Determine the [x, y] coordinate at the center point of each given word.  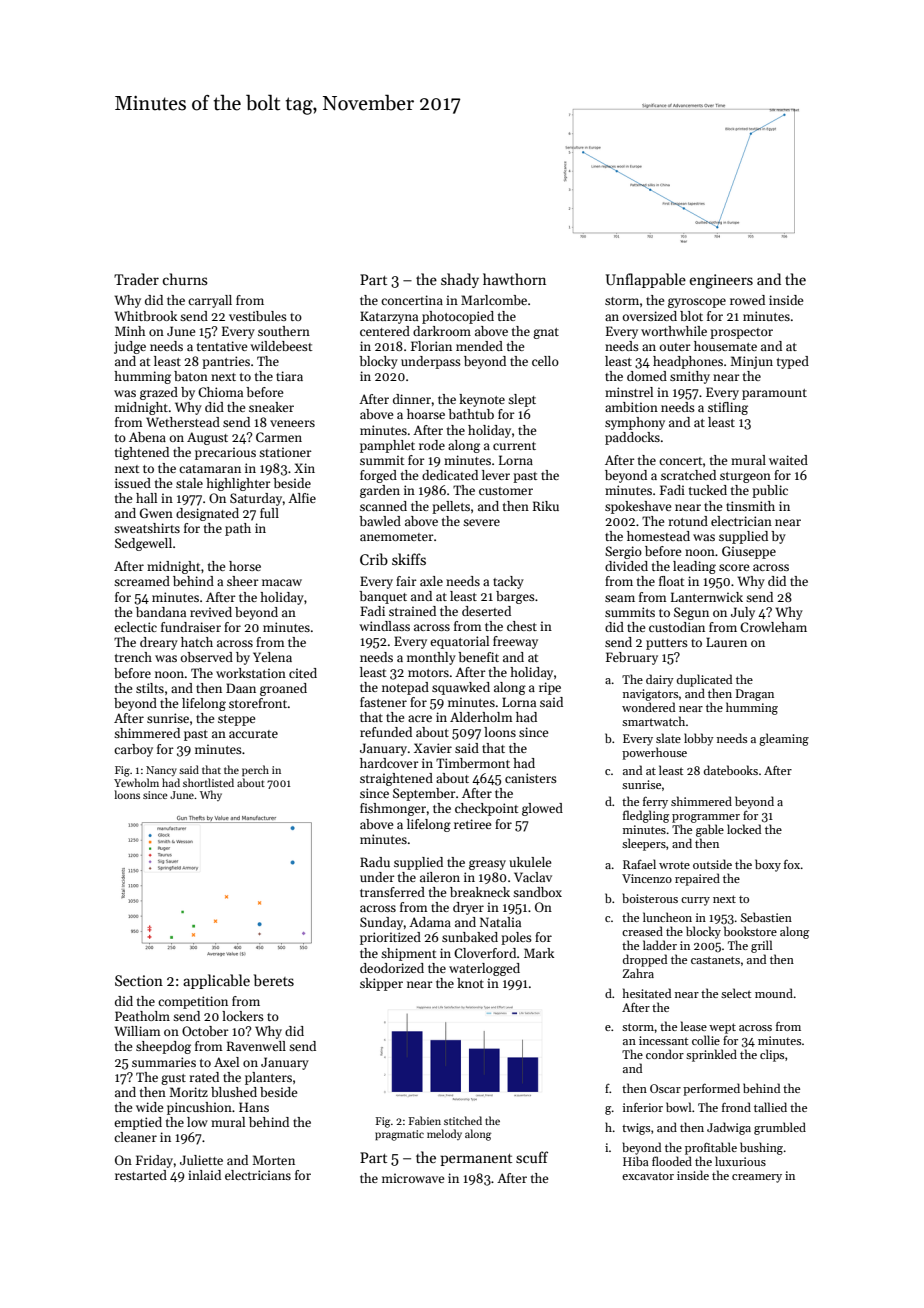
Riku [546, 506]
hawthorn [514, 279]
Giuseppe [749, 552]
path [238, 529]
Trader [136, 279]
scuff [532, 1157]
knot [470, 983]
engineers [721, 281]
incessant [663, 1040]
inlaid [204, 1175]
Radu [375, 862]
